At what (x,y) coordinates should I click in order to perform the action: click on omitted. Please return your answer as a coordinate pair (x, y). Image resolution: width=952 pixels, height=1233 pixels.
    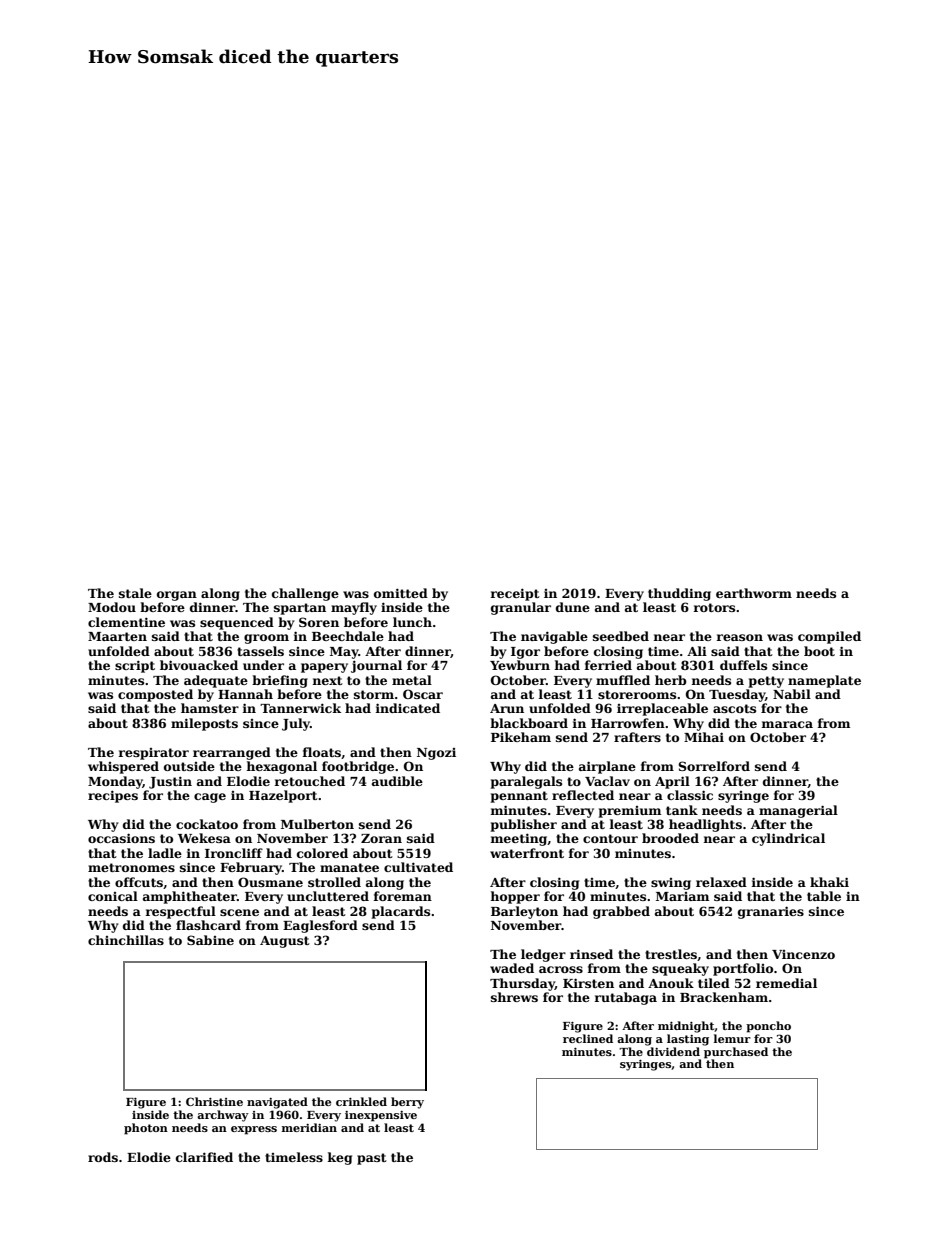
    Looking at the image, I should click on (401, 593).
